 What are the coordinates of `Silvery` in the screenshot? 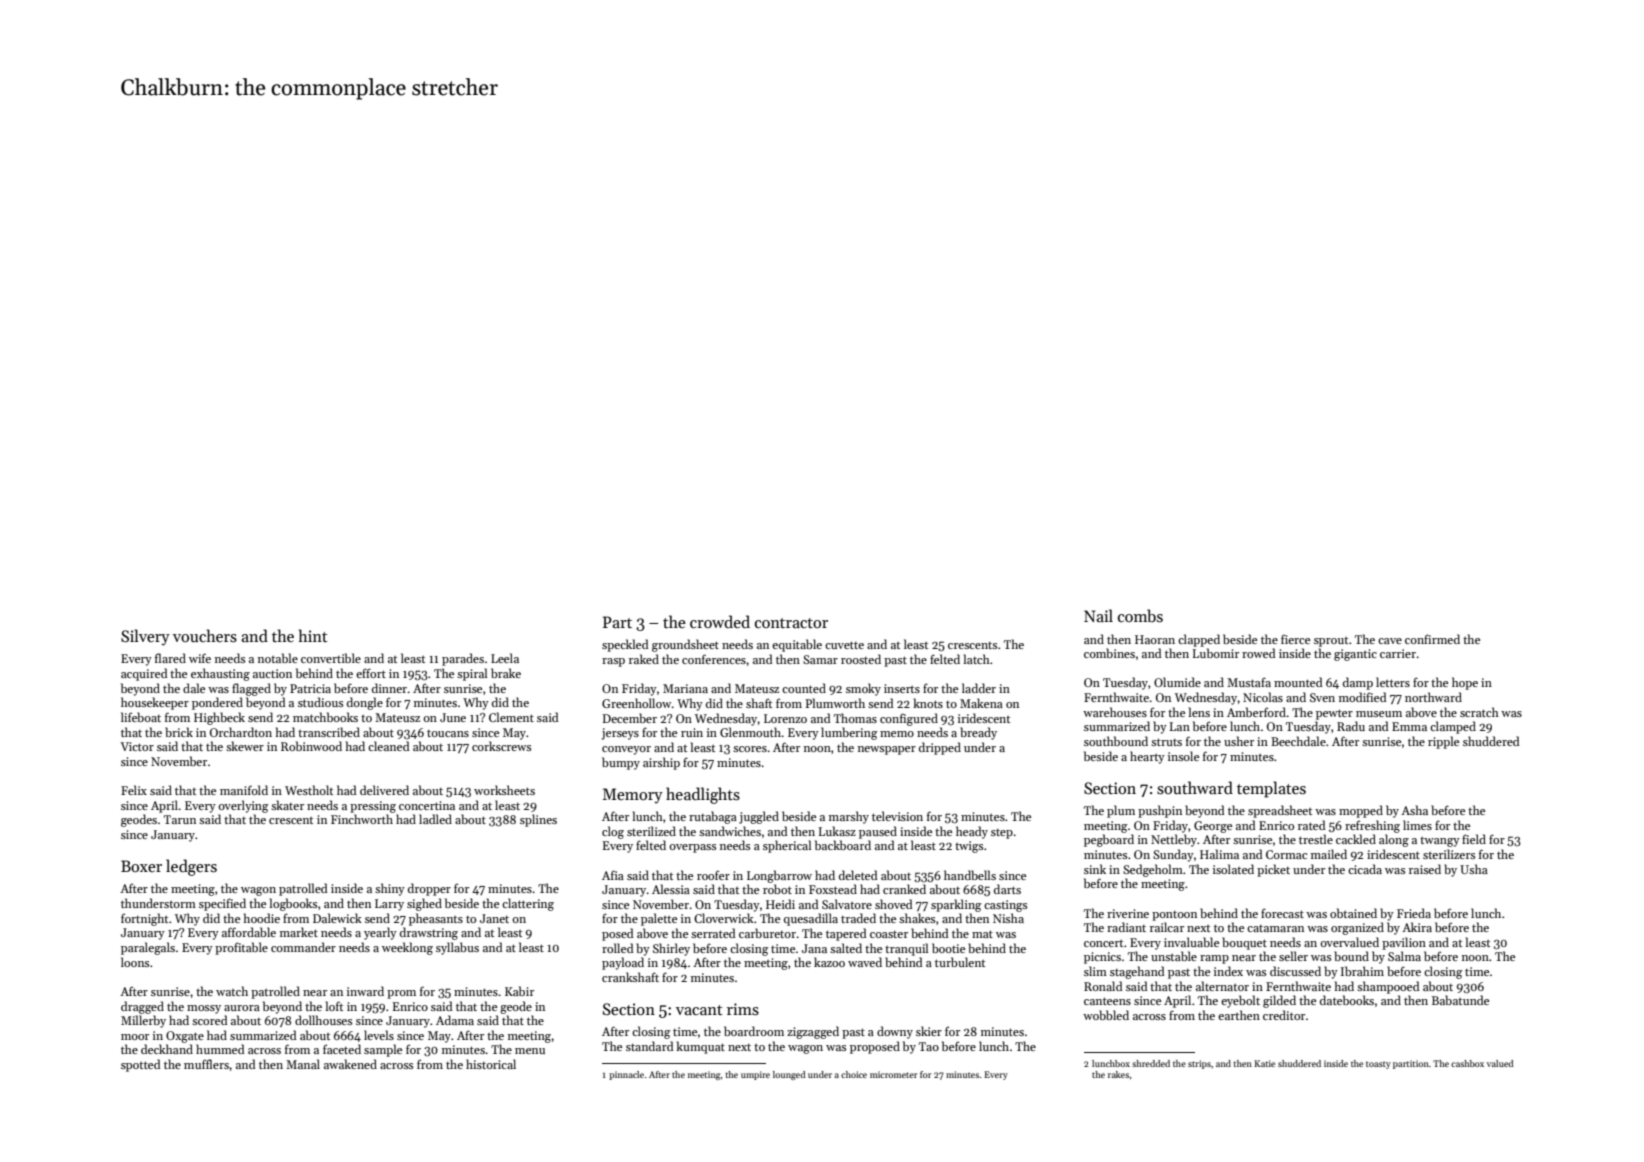 It's located at (145, 637).
